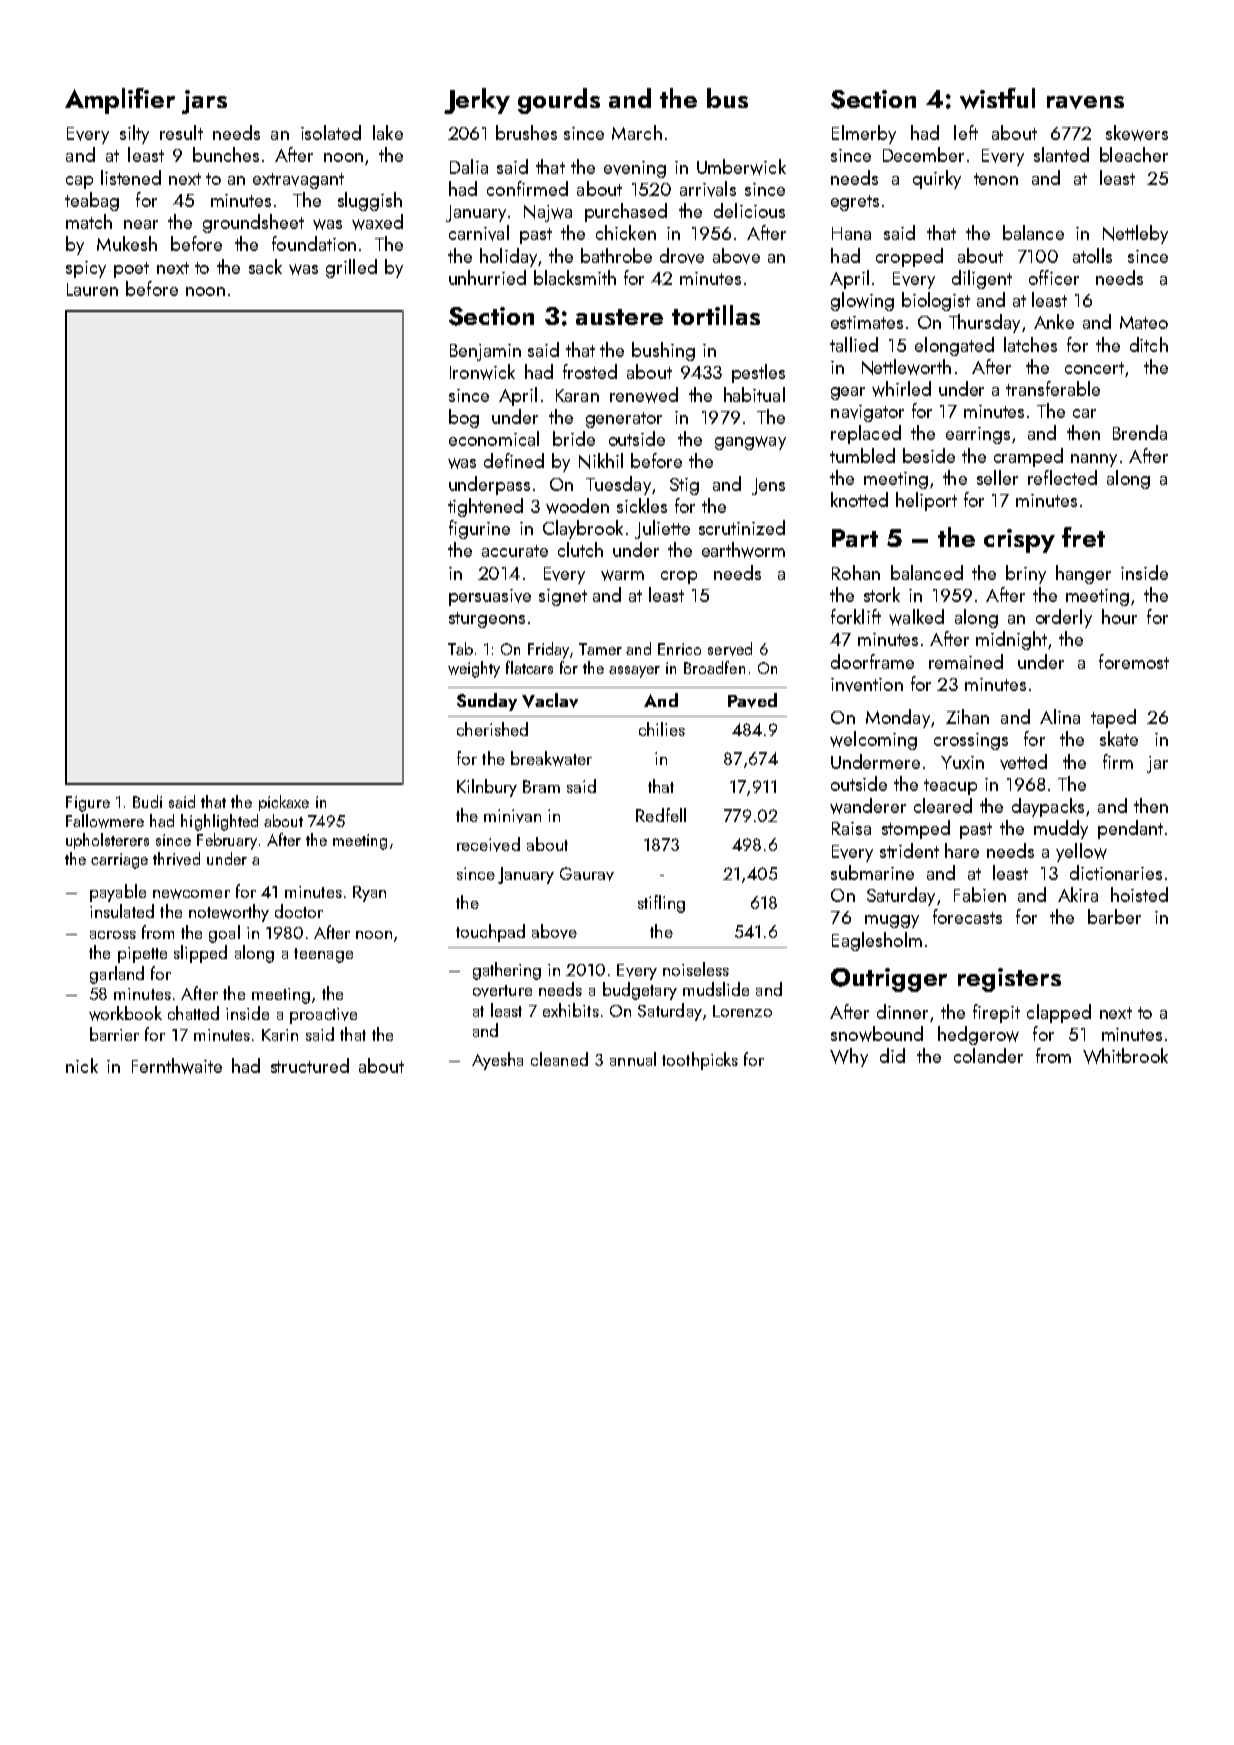 The image size is (1234, 1745). Describe the element at coordinates (873, 740) in the document. I see `welcoming` at that location.
